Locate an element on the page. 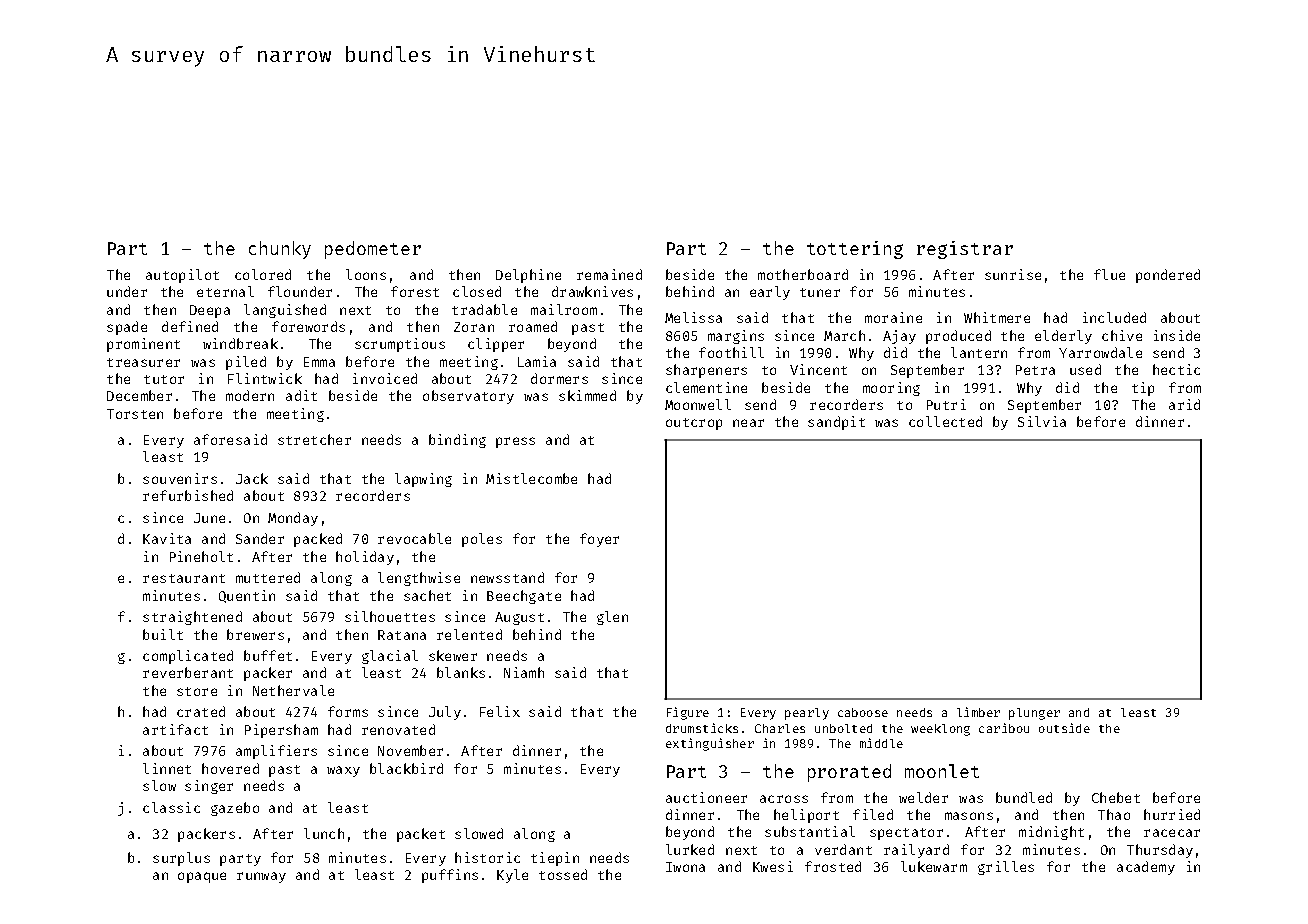 This image has width=1308, height=924. registrar is located at coordinates (965, 250).
